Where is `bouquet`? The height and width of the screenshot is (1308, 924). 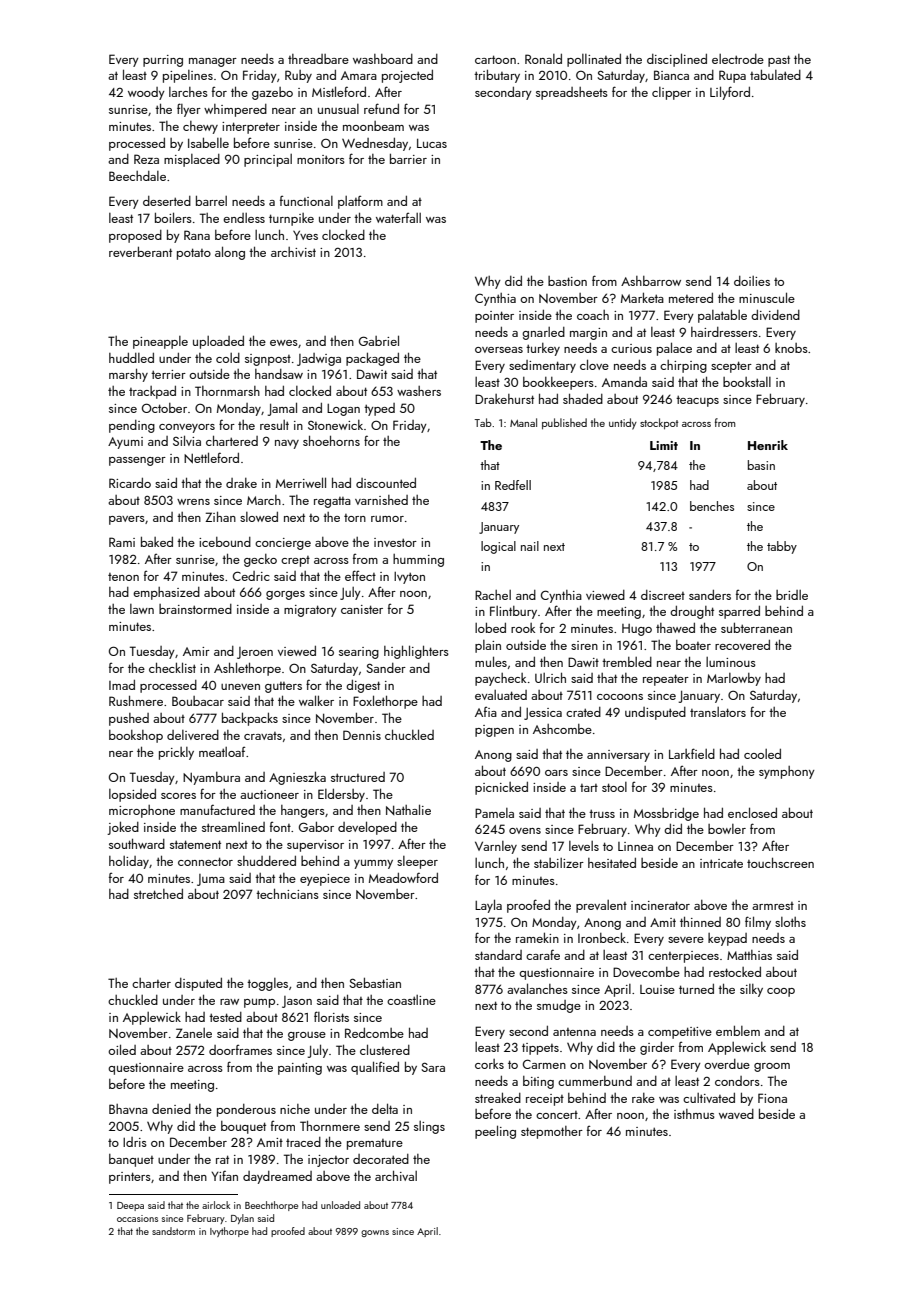 bouquet is located at coordinates (243, 1127).
